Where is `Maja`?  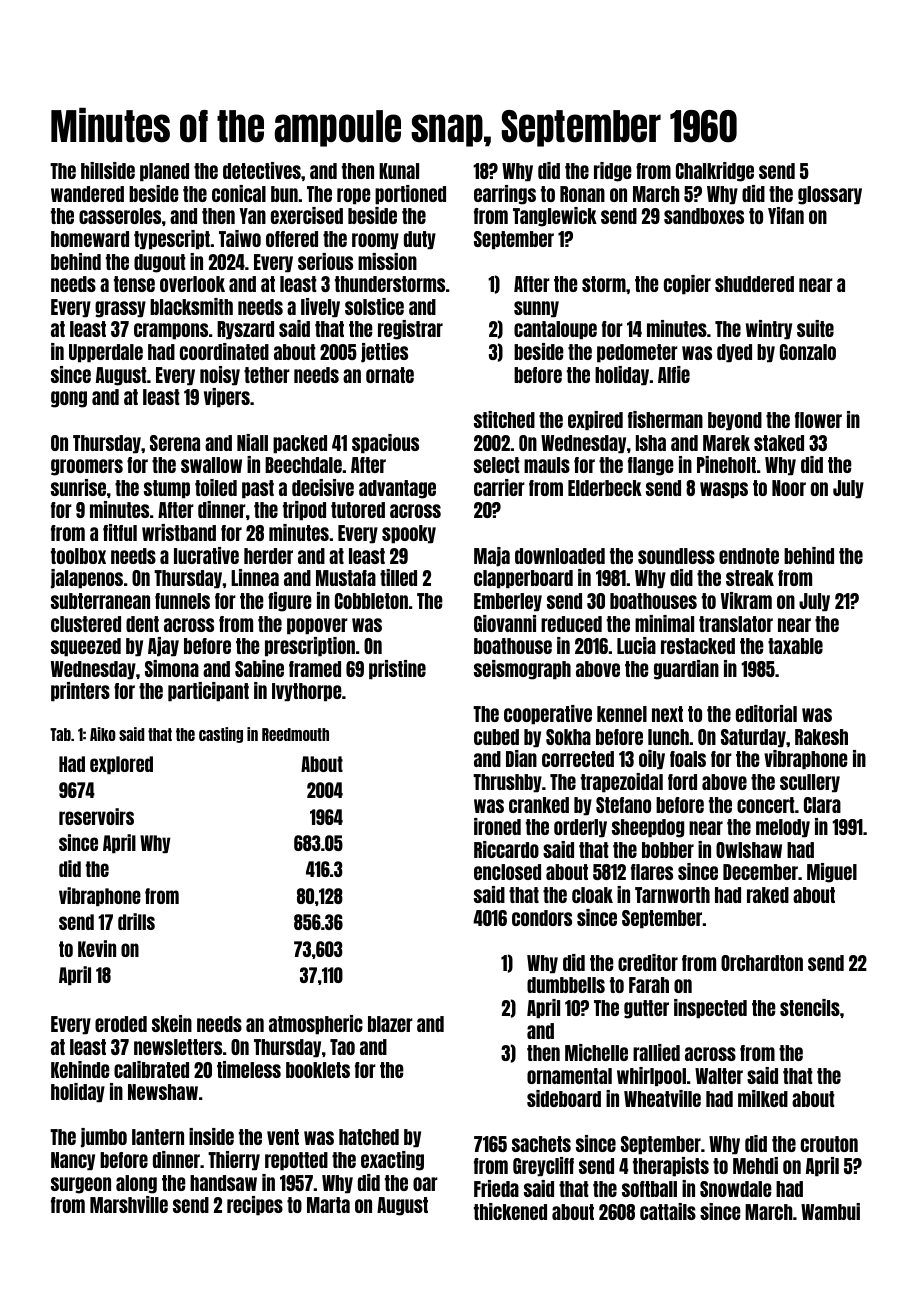
Maja is located at coordinates (492, 557).
